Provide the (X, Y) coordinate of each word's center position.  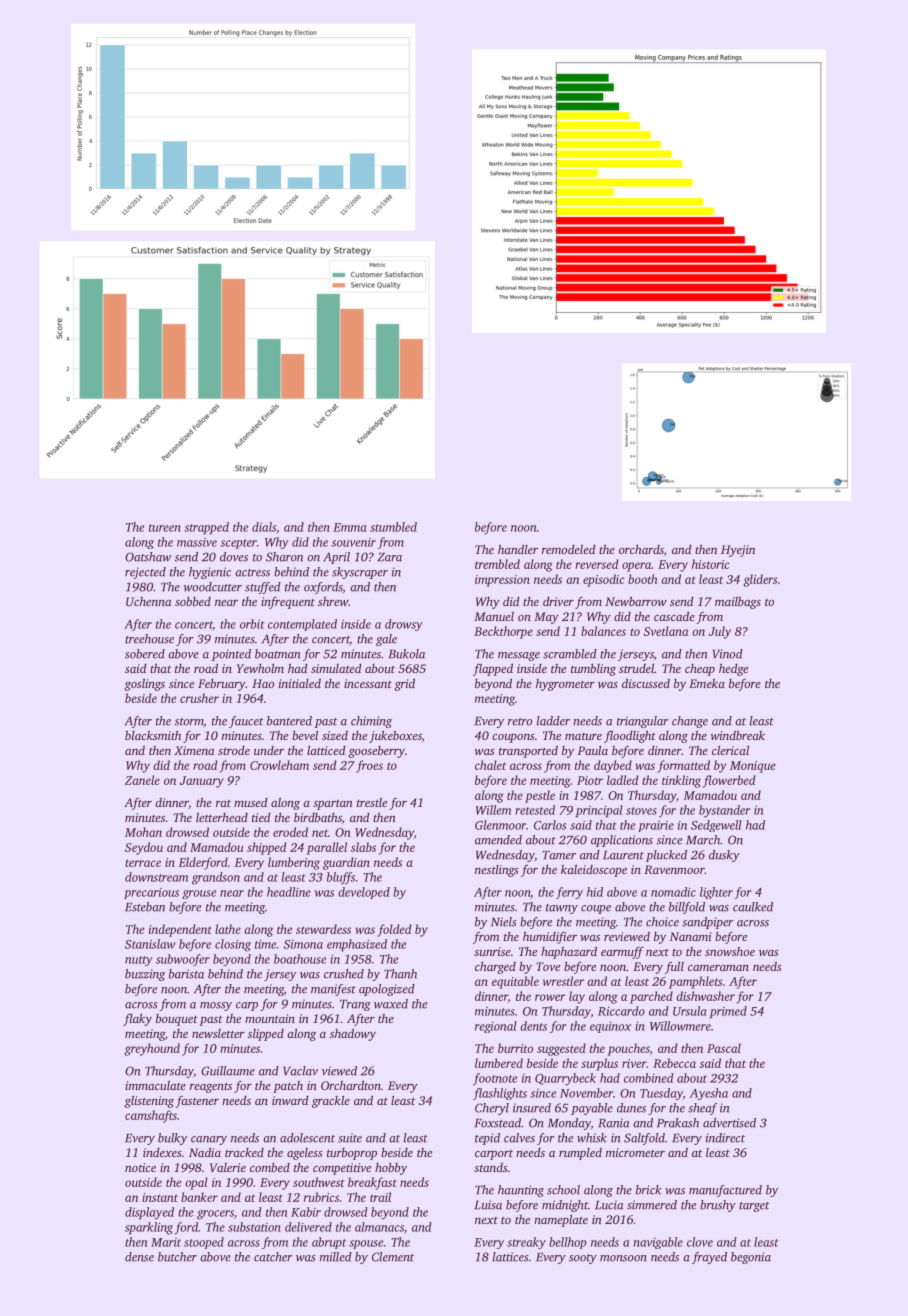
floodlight (630, 736)
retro (520, 722)
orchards (641, 549)
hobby (391, 1169)
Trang (355, 1005)
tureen (165, 528)
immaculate (155, 1085)
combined (649, 1078)
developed (364, 893)
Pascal (724, 1048)
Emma (349, 527)
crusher (199, 698)
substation (254, 1227)
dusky (724, 856)
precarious (151, 893)
